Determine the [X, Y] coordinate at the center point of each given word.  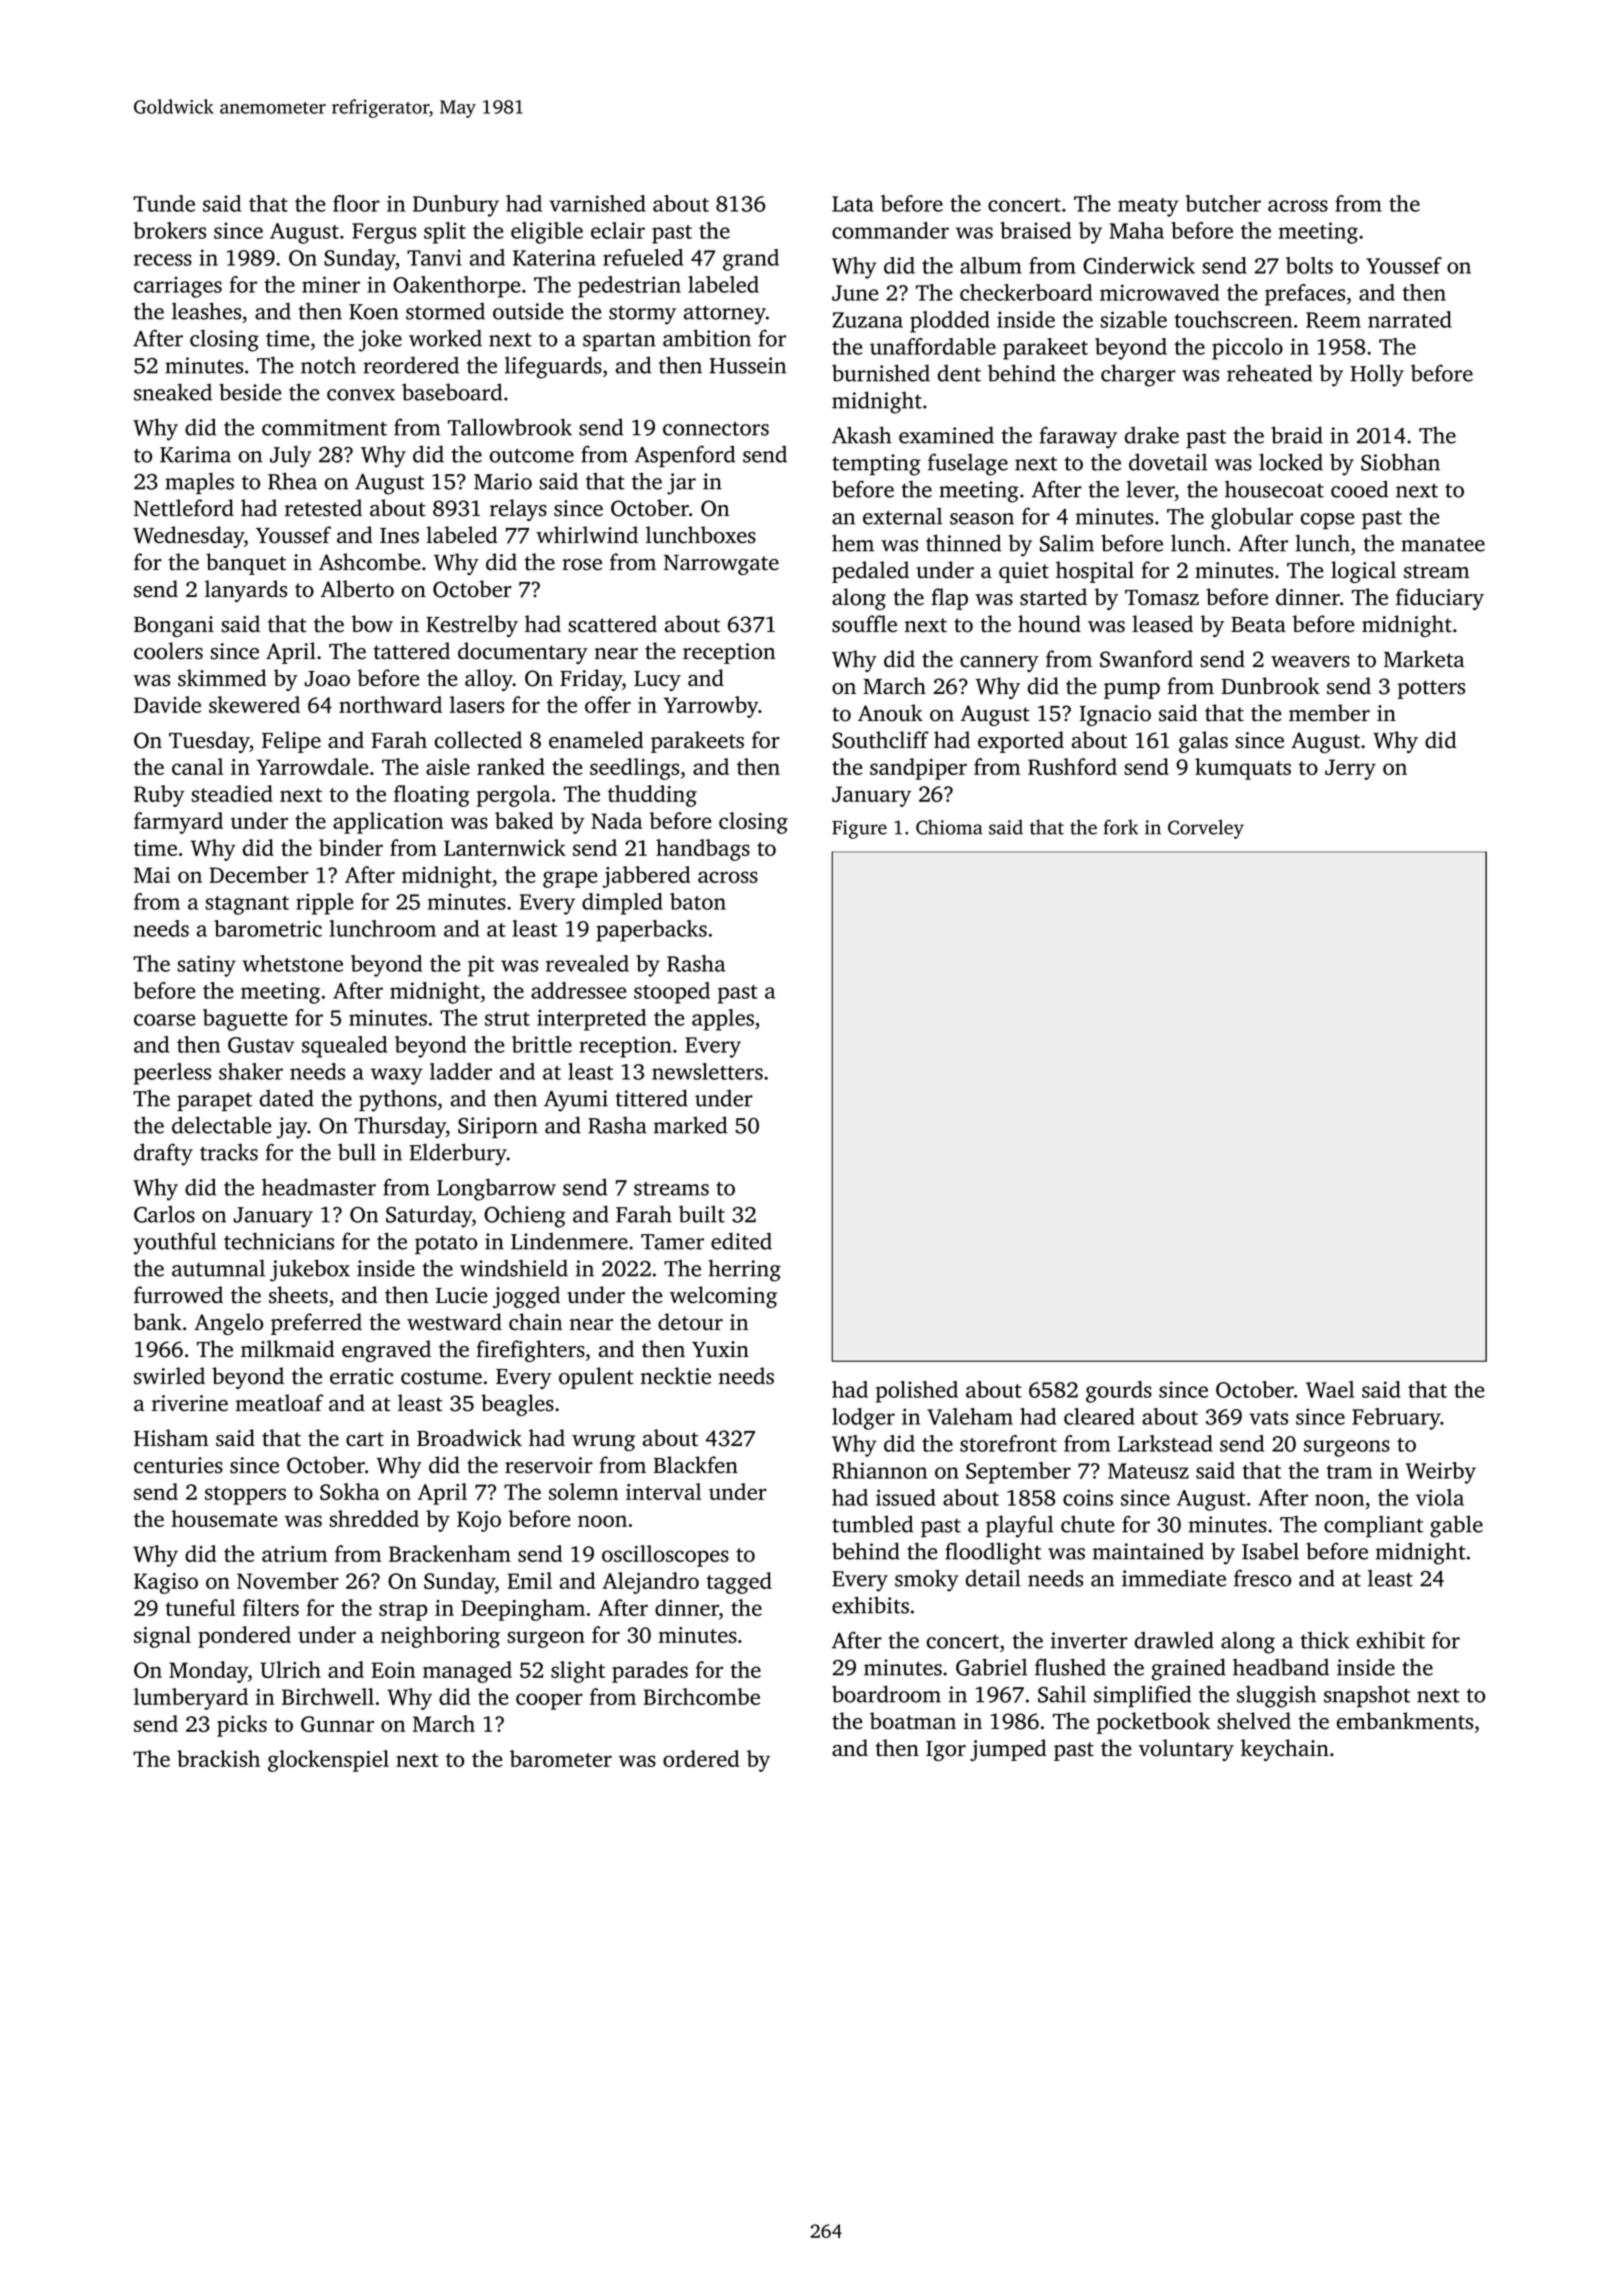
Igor [946, 1751]
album [991, 265]
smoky [927, 1580]
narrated [1410, 319]
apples [723, 1020]
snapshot [1367, 1696]
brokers [169, 230]
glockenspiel [328, 1761]
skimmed [222, 678]
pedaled [870, 572]
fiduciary [1440, 599]
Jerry [1350, 769]
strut [507, 1019]
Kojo [479, 1521]
